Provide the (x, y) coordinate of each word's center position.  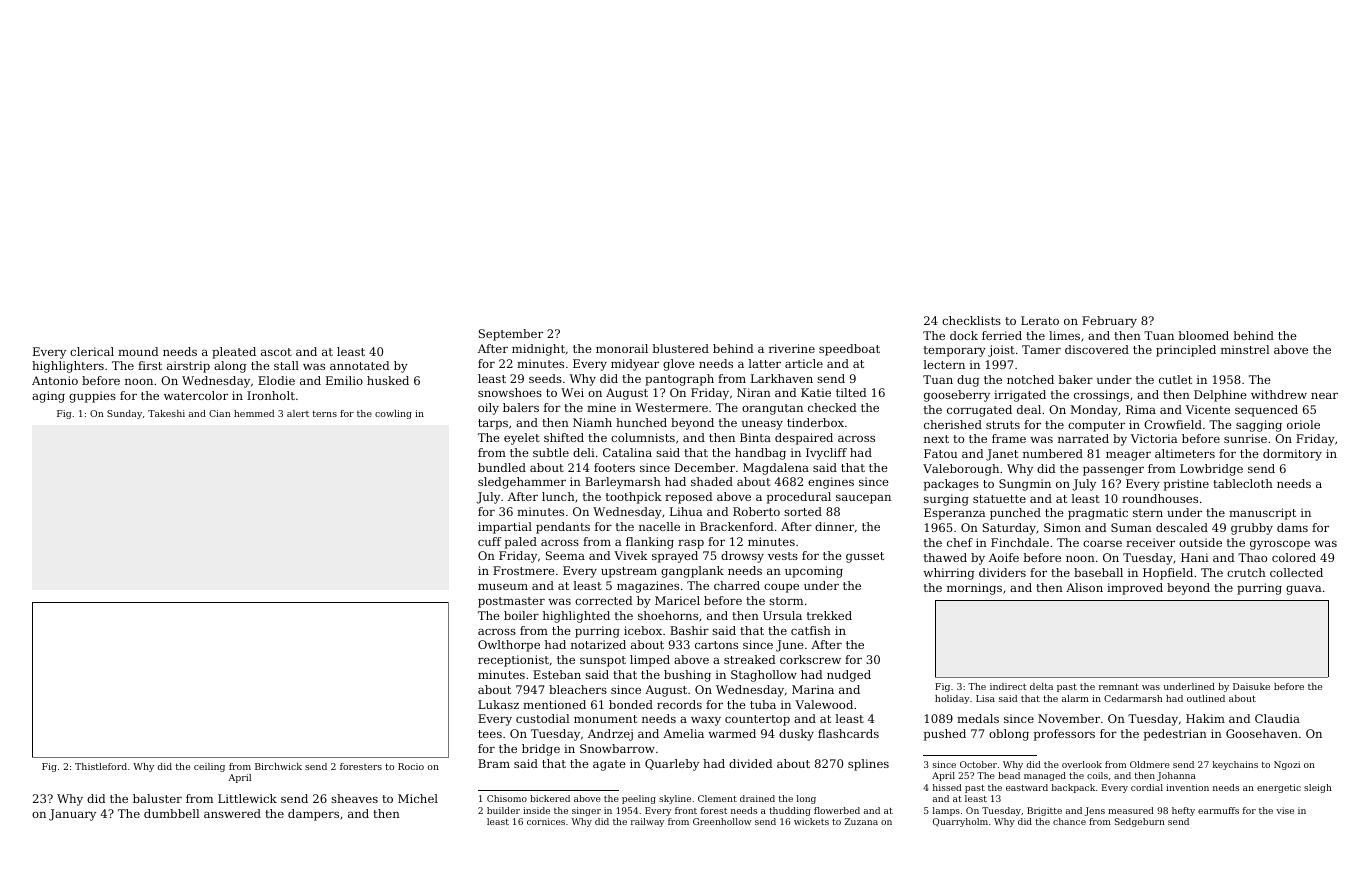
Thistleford (101, 766)
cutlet (1175, 379)
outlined (1206, 698)
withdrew (1279, 394)
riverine (792, 348)
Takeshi (166, 413)
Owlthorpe (509, 646)
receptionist (513, 661)
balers (521, 407)
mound (138, 351)
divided (751, 763)
